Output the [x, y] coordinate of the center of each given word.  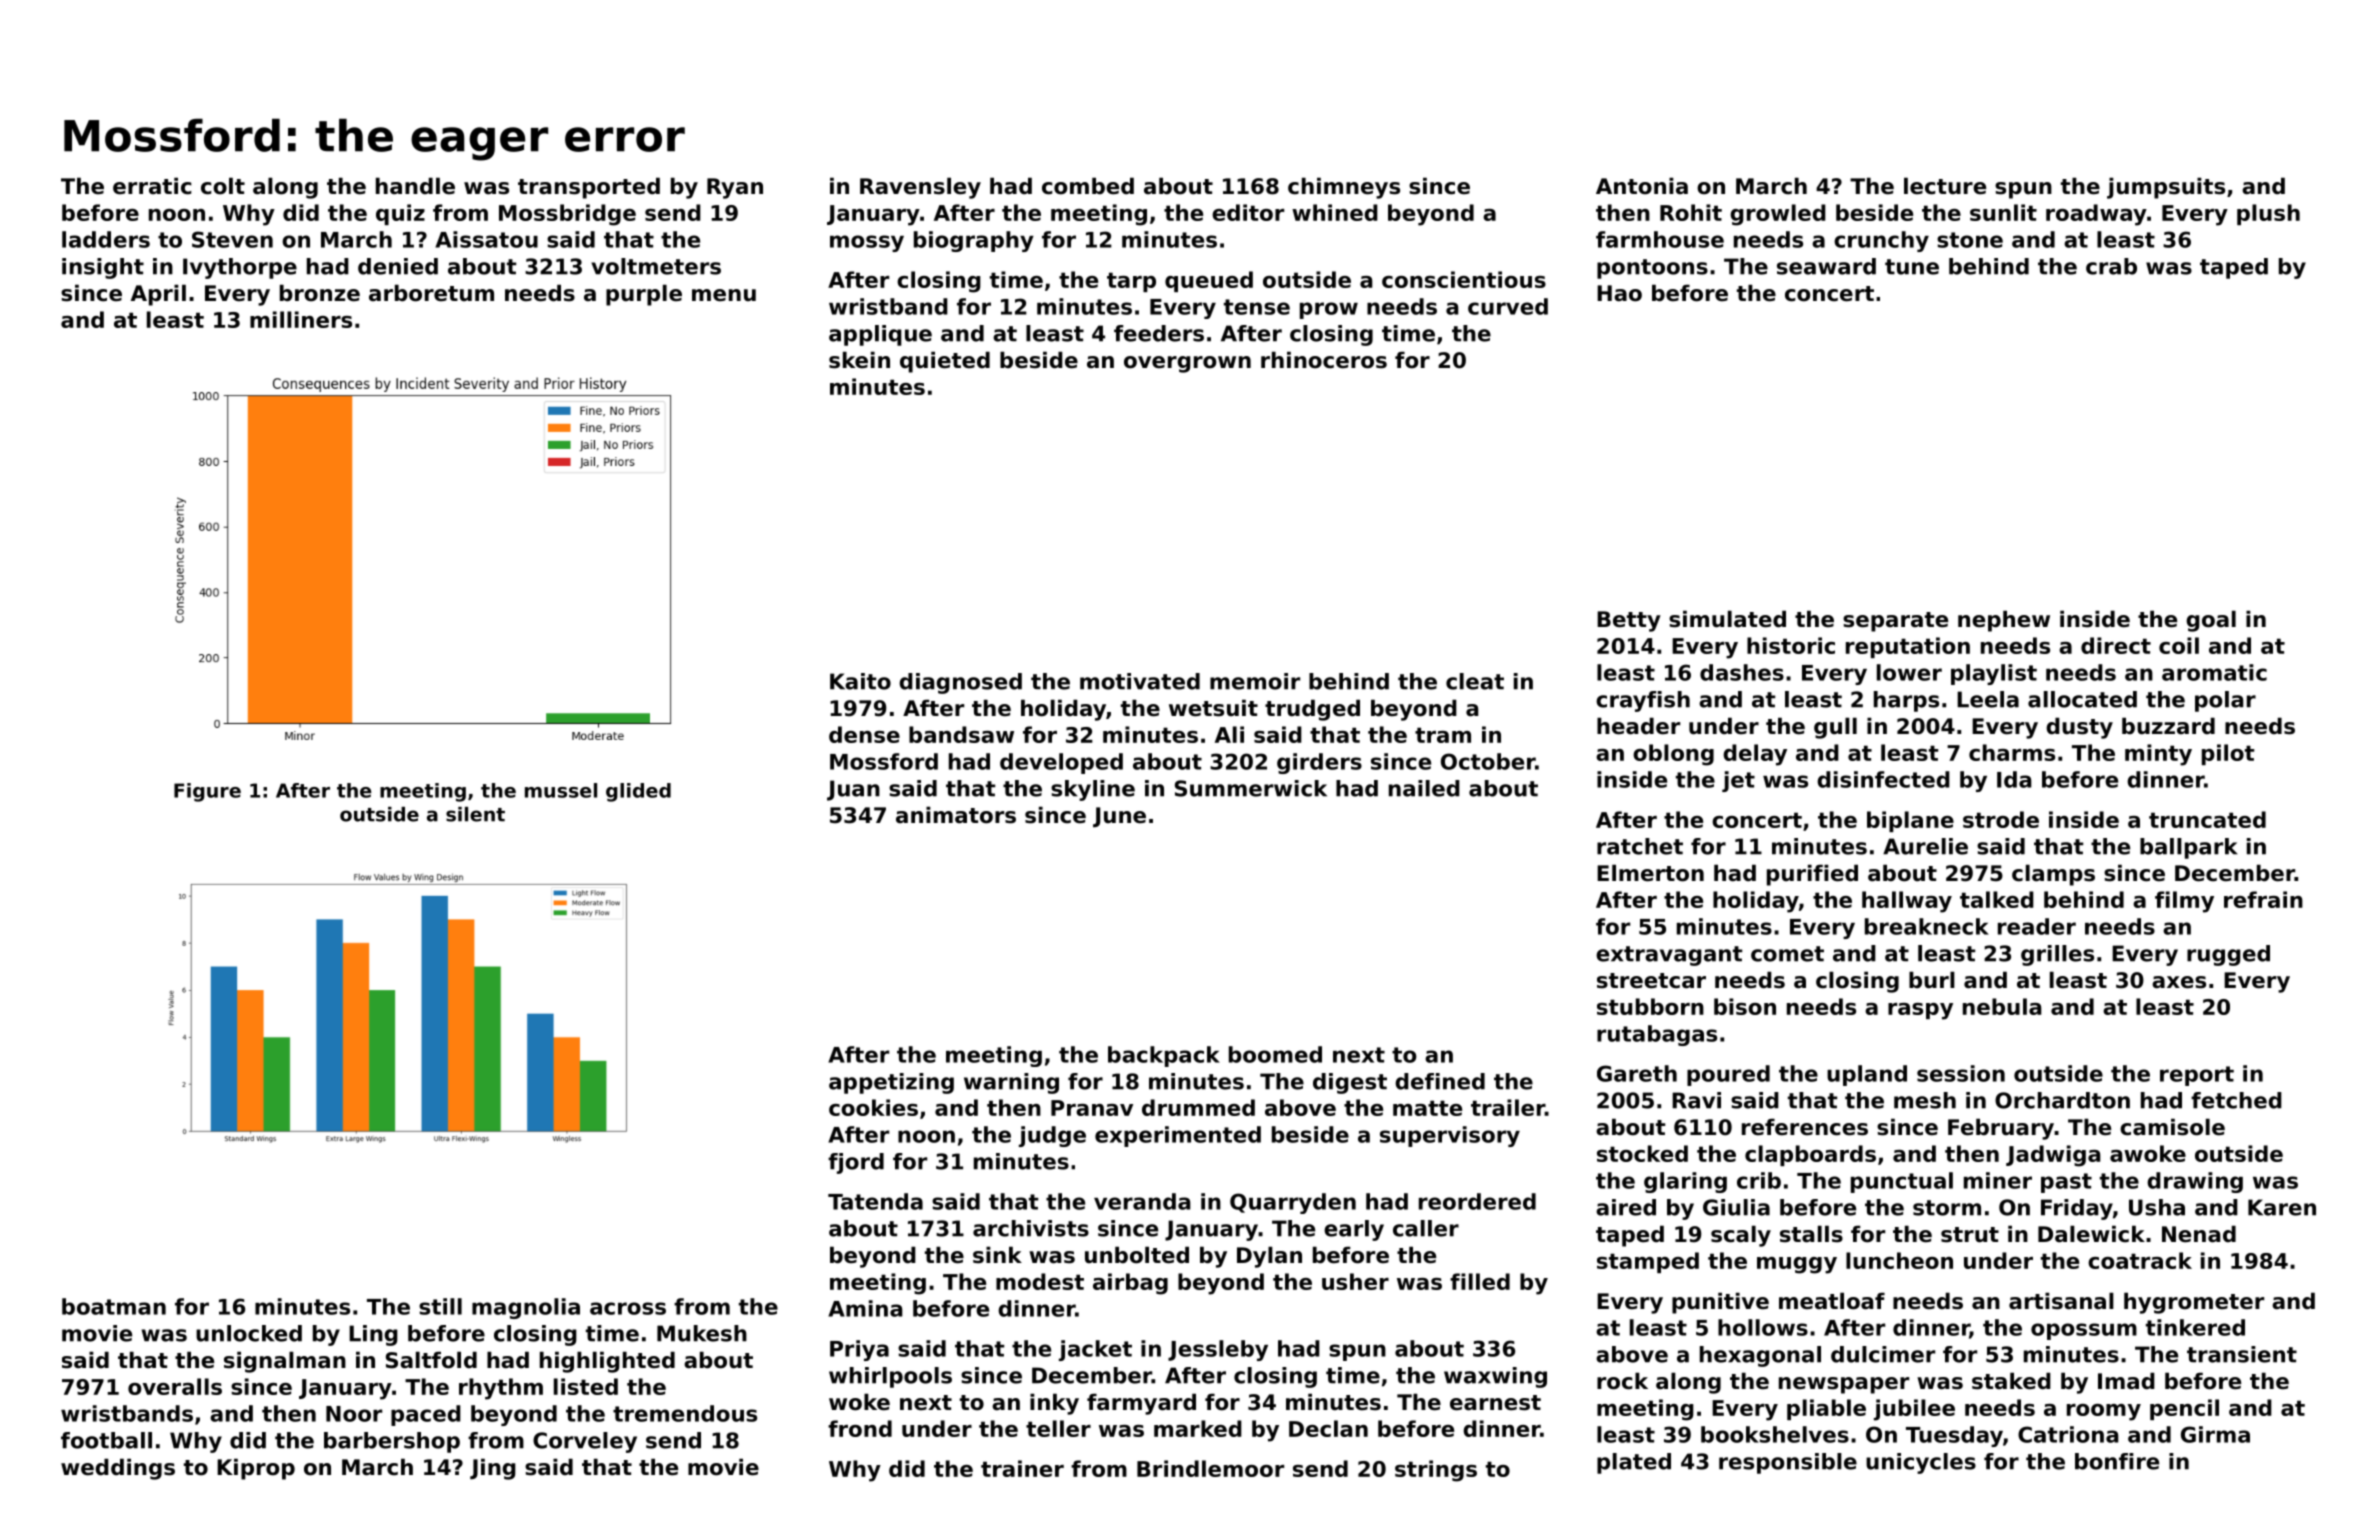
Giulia [1736, 1207]
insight [103, 268]
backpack [1164, 1056]
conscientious [1464, 279]
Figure [207, 792]
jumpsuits [2166, 188]
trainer [1022, 1468]
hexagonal [1760, 1356]
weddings [118, 1469]
